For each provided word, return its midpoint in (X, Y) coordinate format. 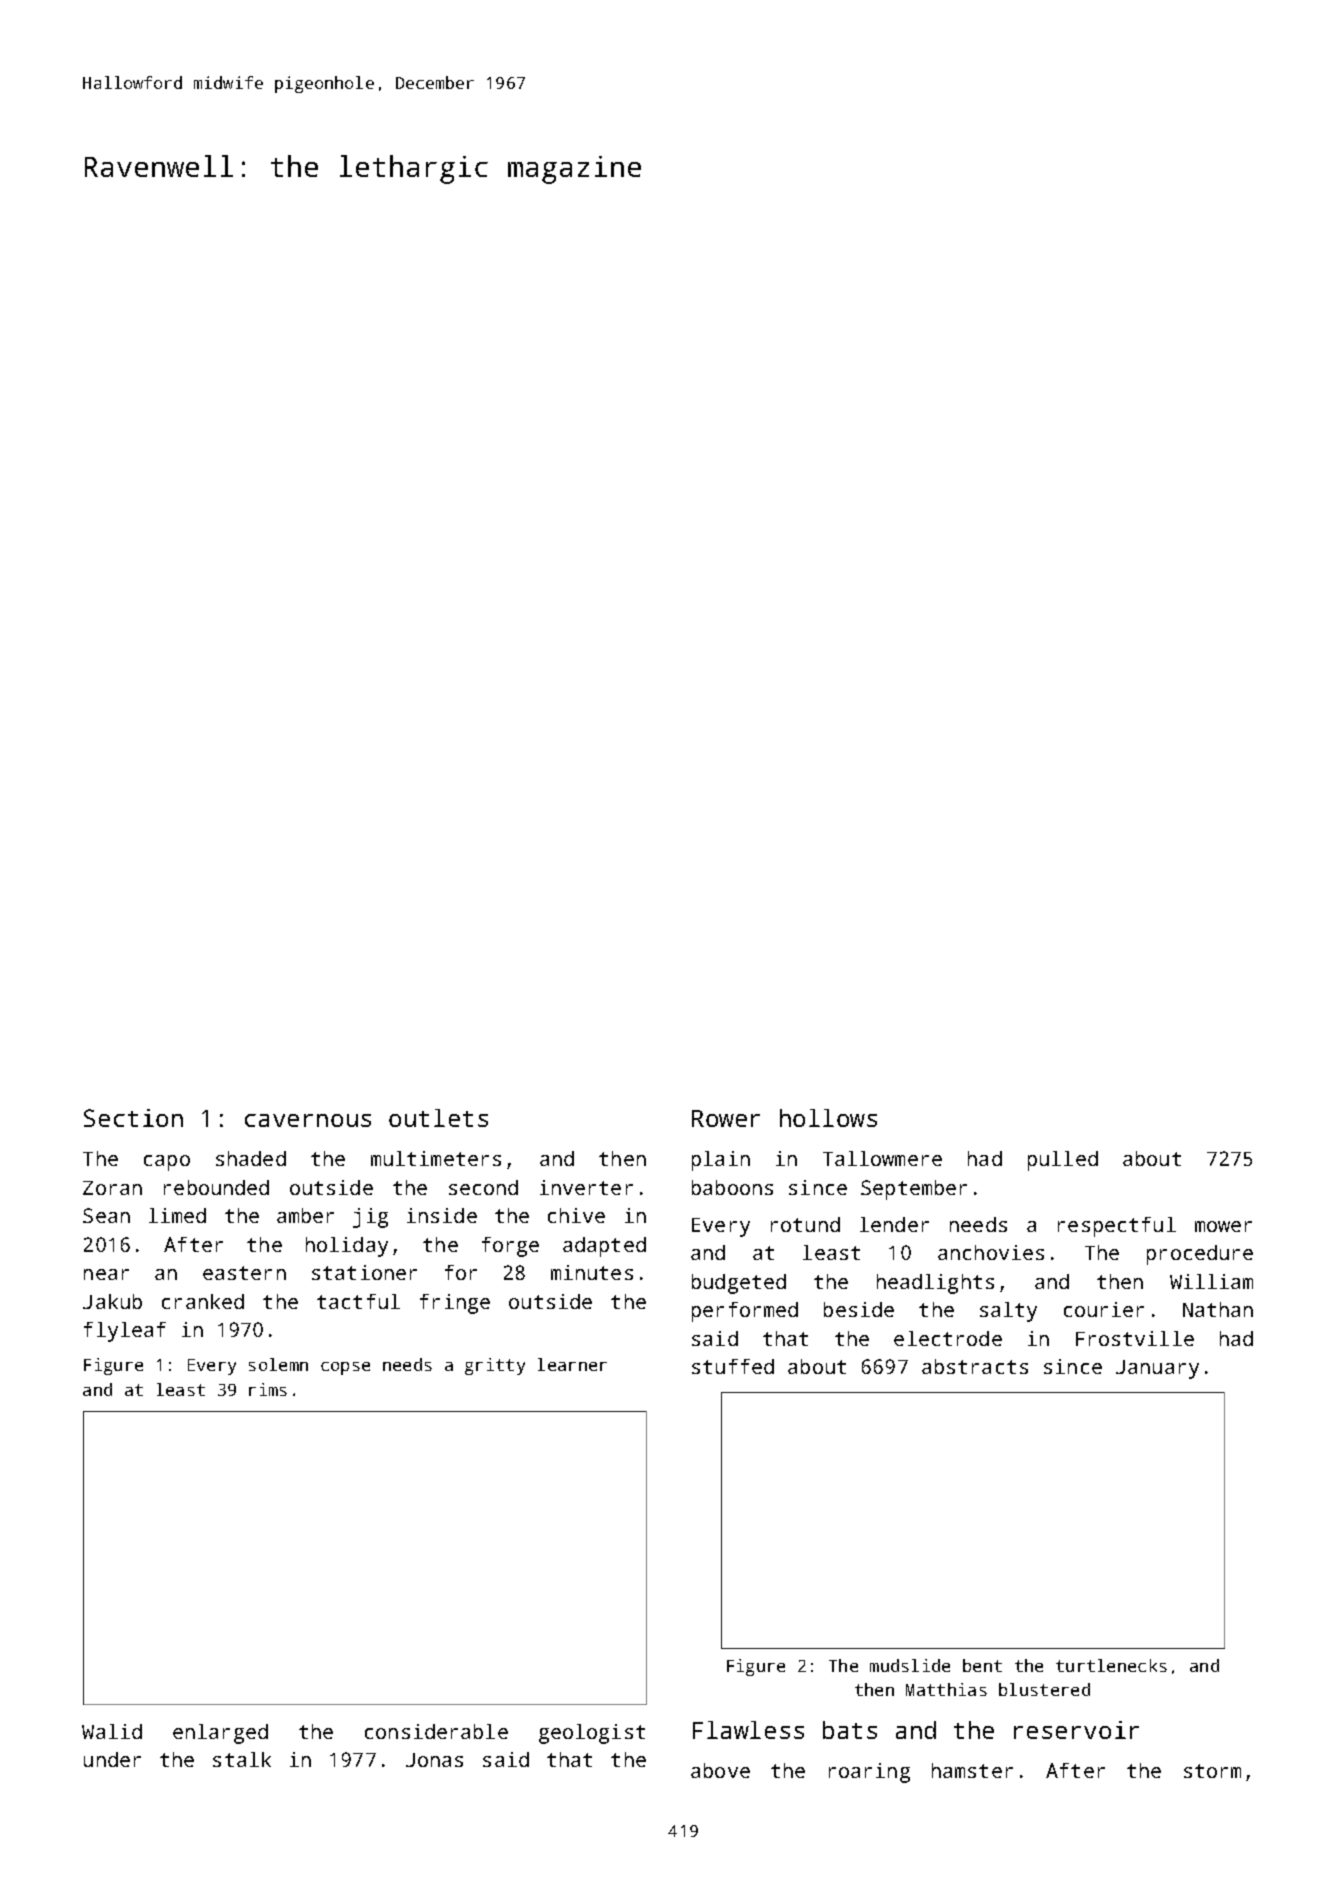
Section (133, 1118)
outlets (438, 1118)
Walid (112, 1731)
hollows (828, 1118)
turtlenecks (1111, 1665)
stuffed (733, 1366)
